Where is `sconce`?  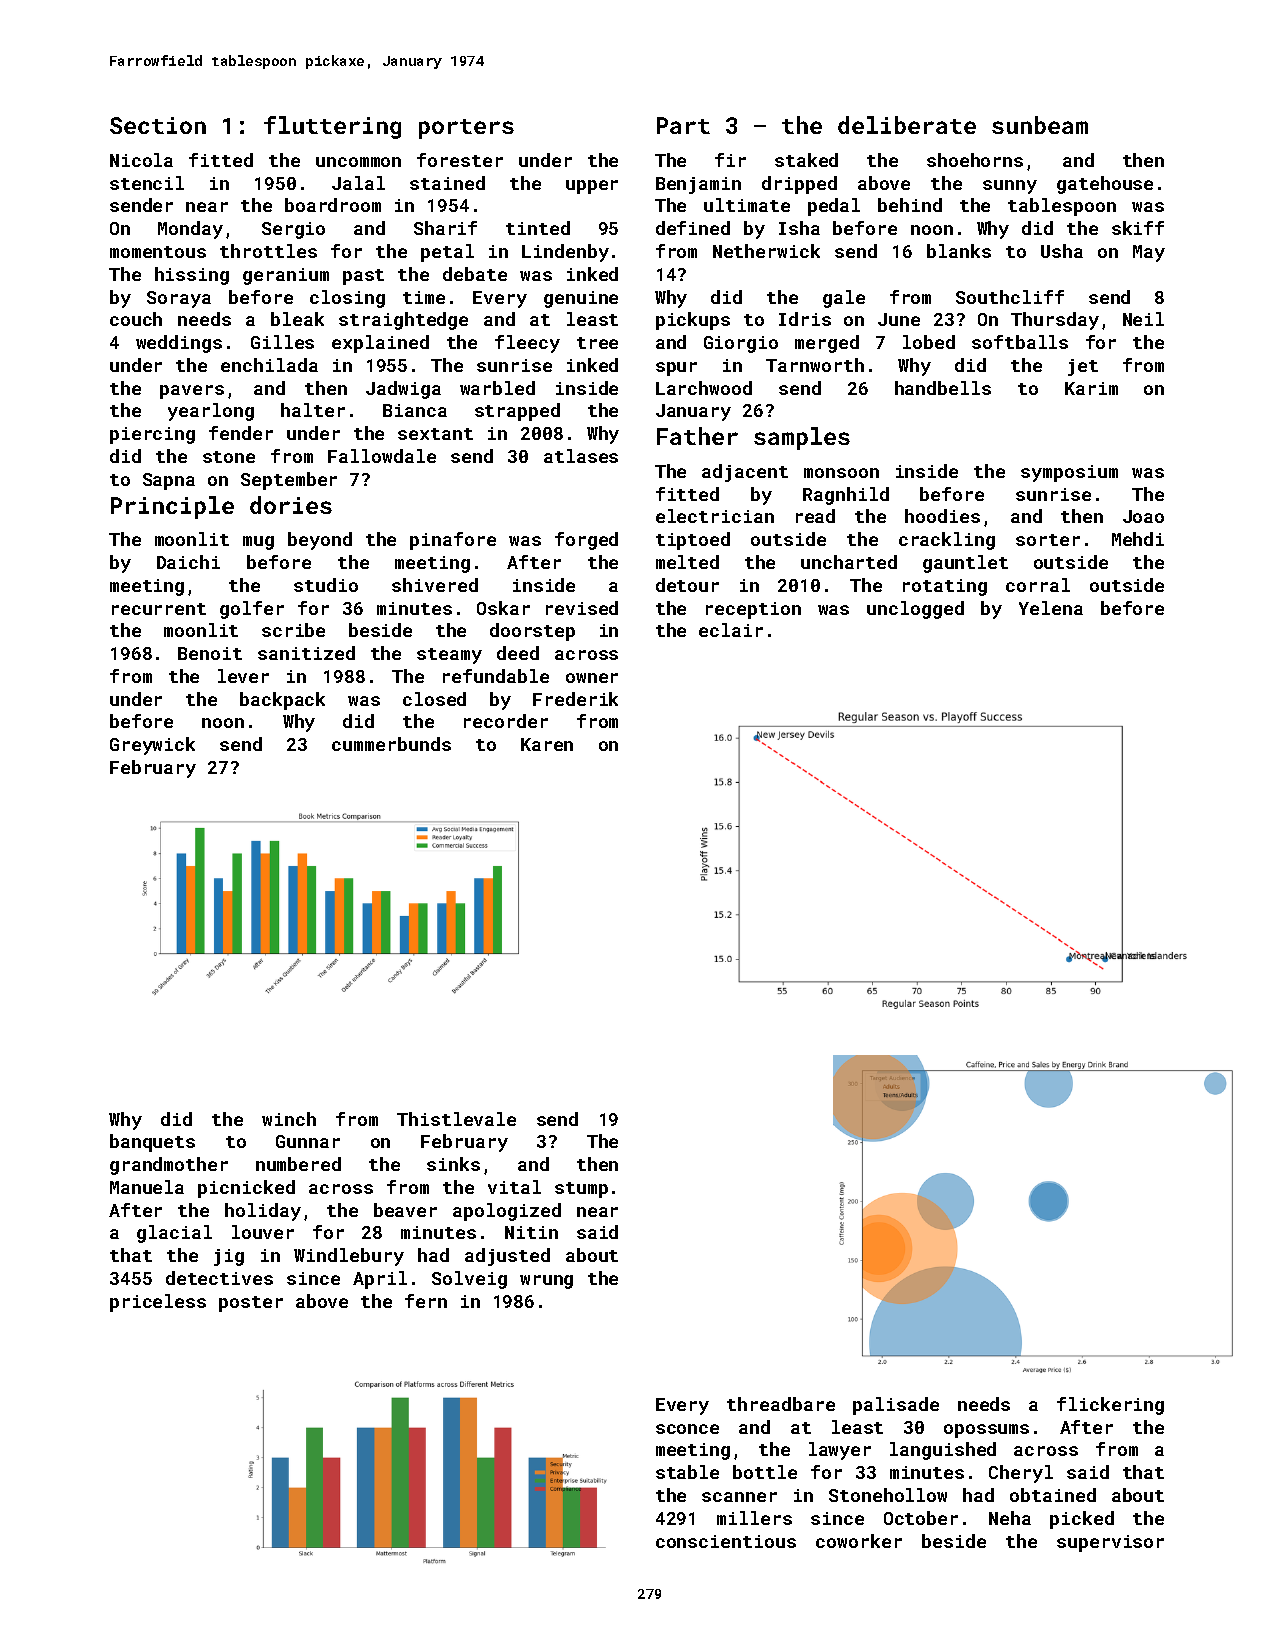 sconce is located at coordinates (687, 1429).
